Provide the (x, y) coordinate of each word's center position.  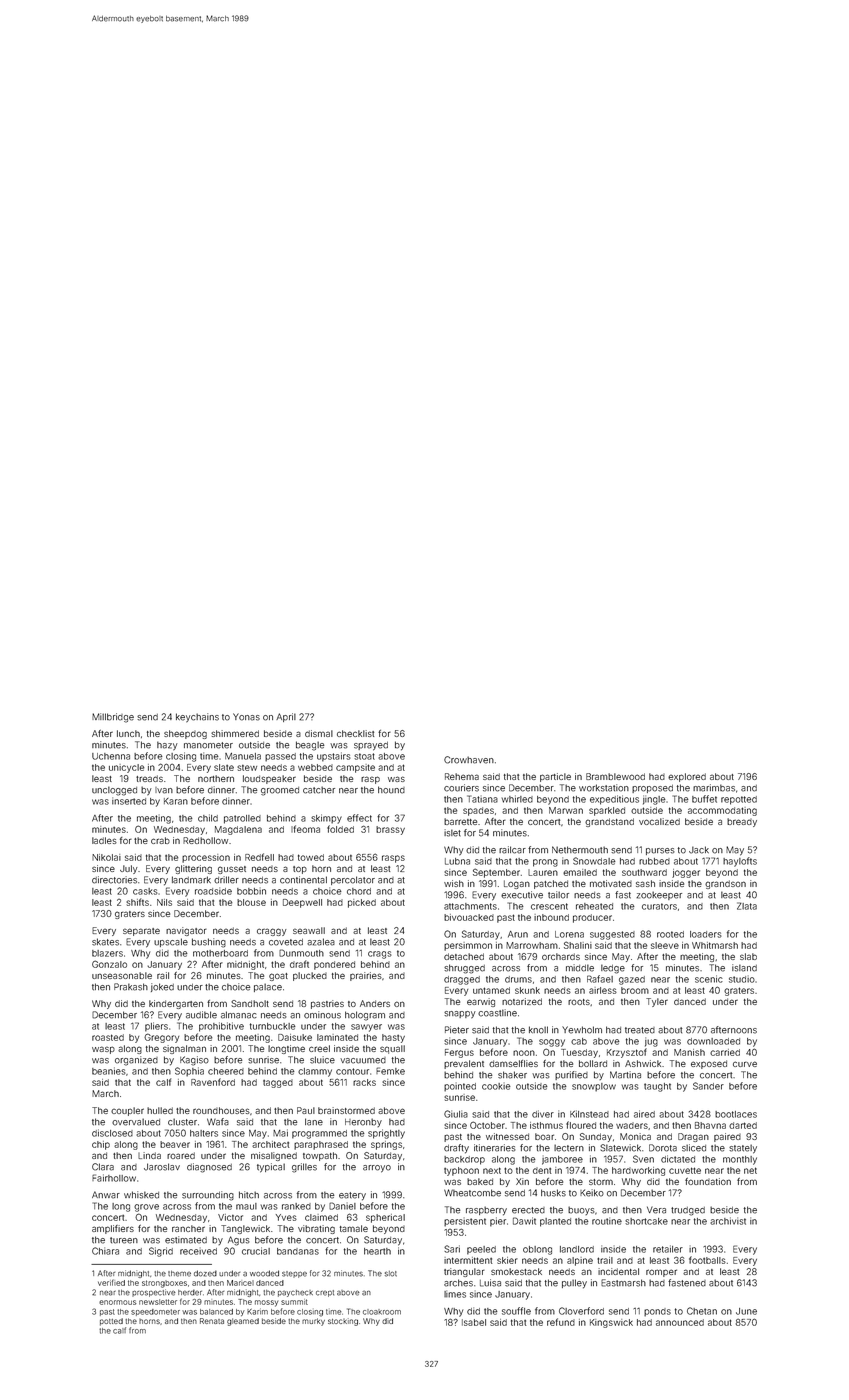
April (286, 717)
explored (687, 777)
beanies (109, 1071)
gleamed (243, 1322)
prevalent (464, 1064)
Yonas (246, 717)
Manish (689, 1052)
